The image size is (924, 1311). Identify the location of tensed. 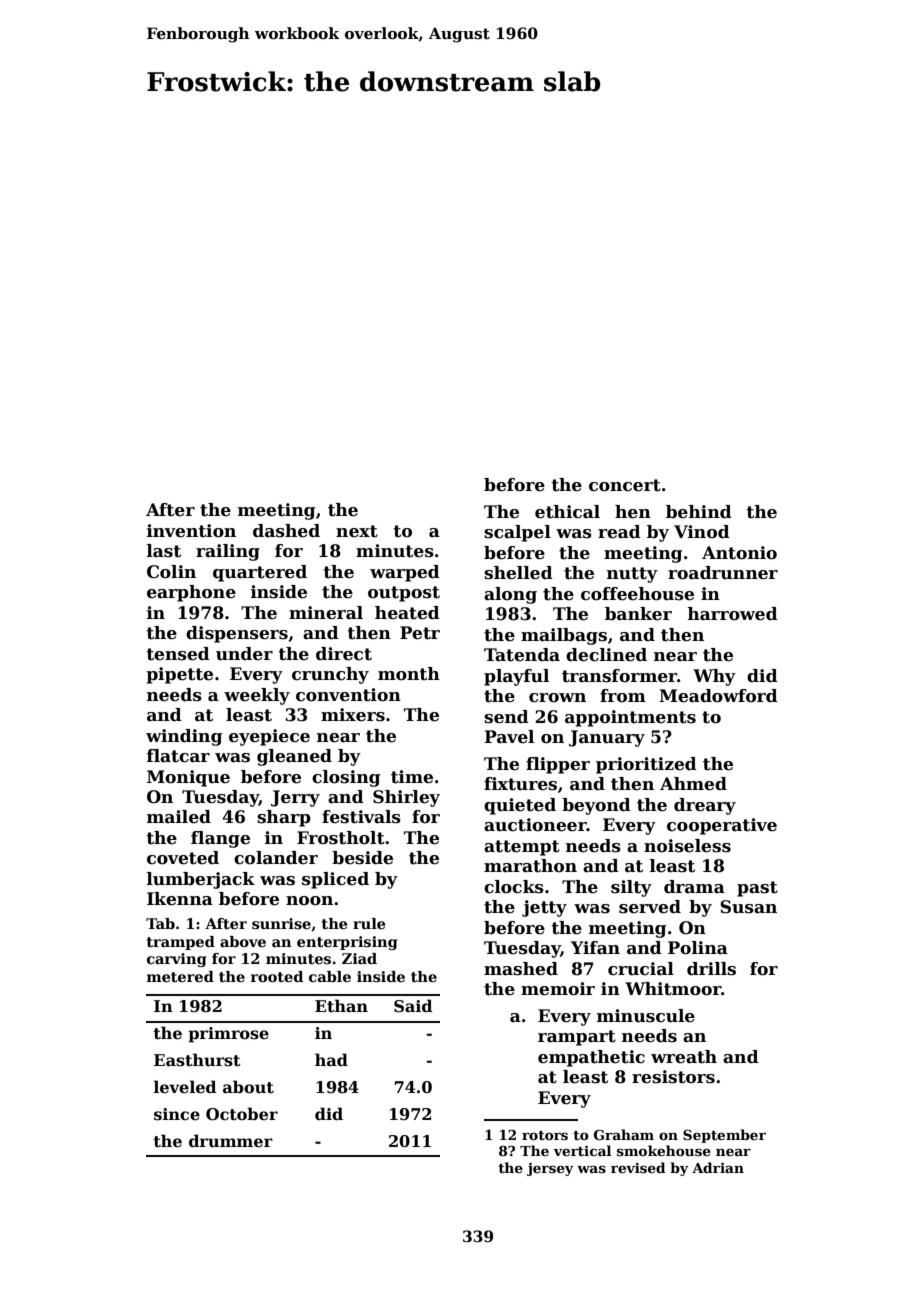
(178, 654).
